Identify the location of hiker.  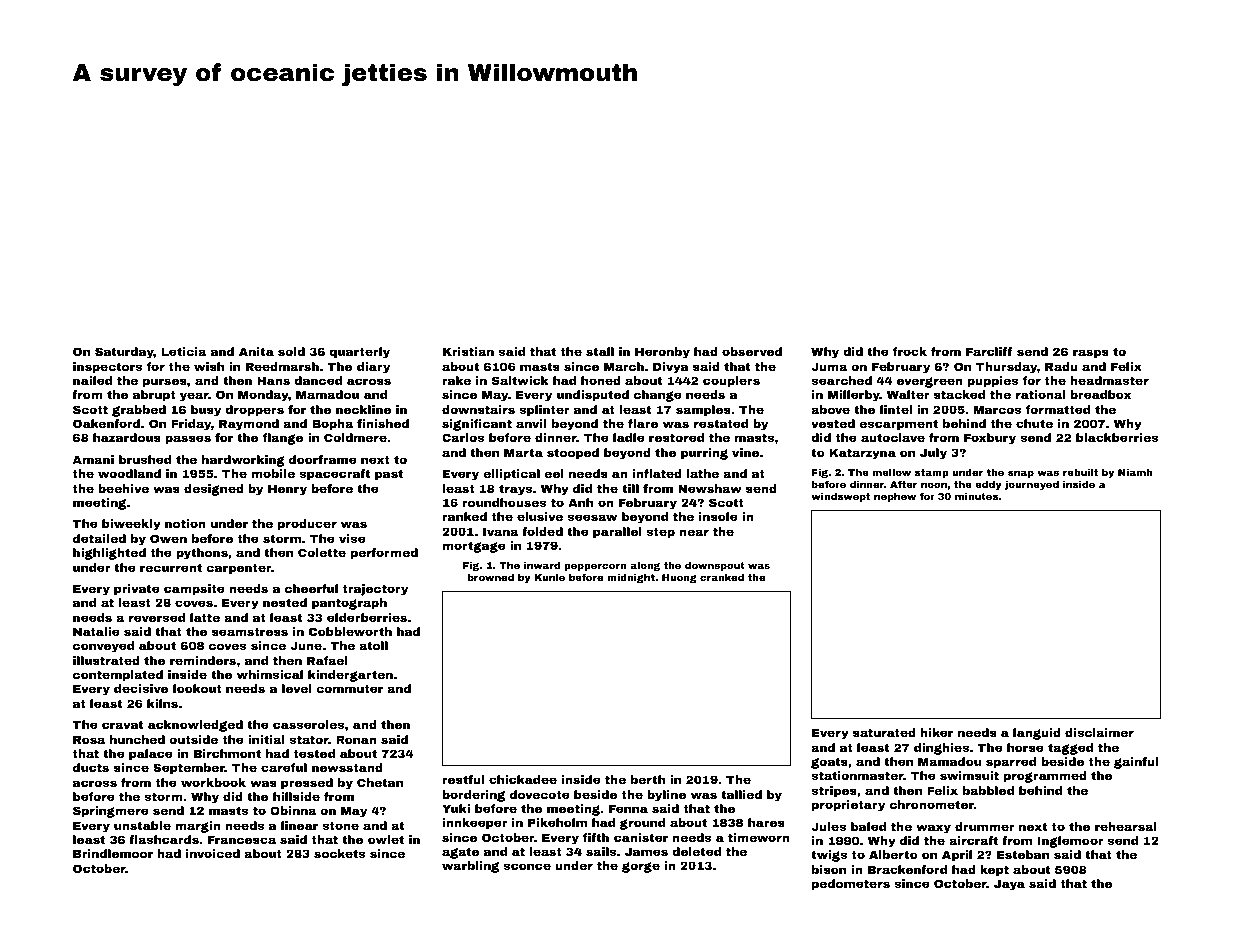
(936, 732).
